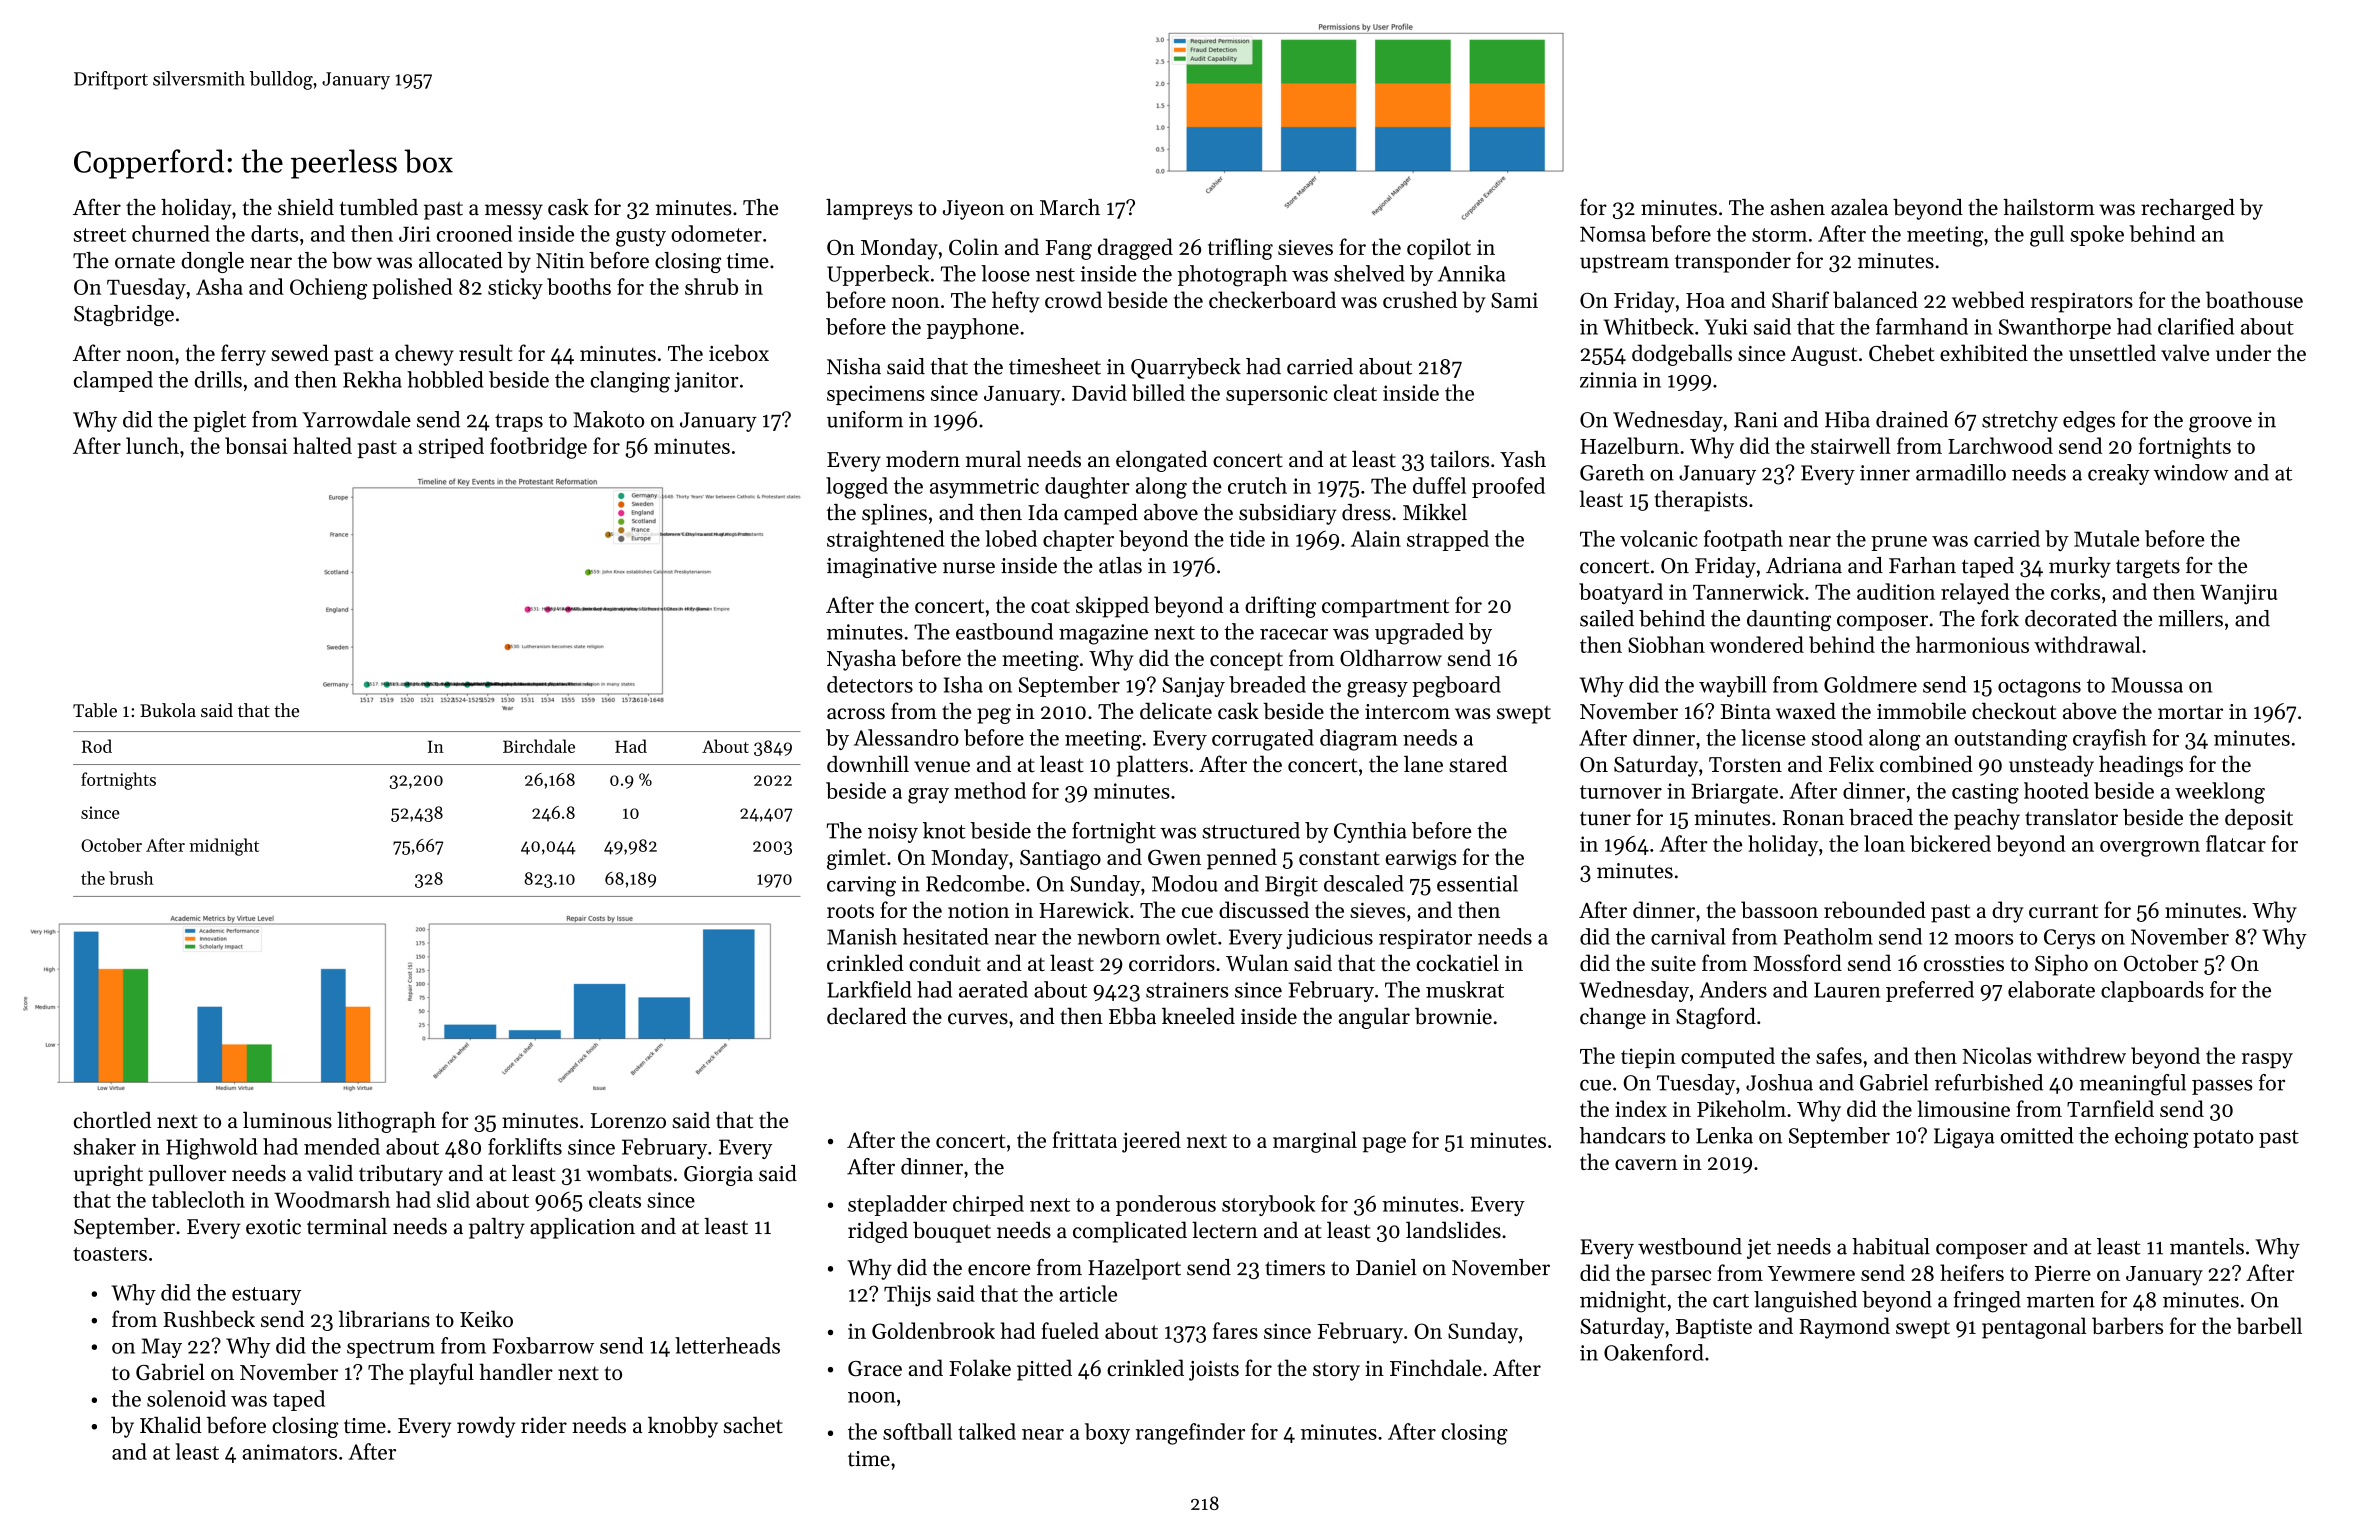 The height and width of the screenshot is (1540, 2380). Describe the element at coordinates (451, 447) in the screenshot. I see `striped` at that location.
